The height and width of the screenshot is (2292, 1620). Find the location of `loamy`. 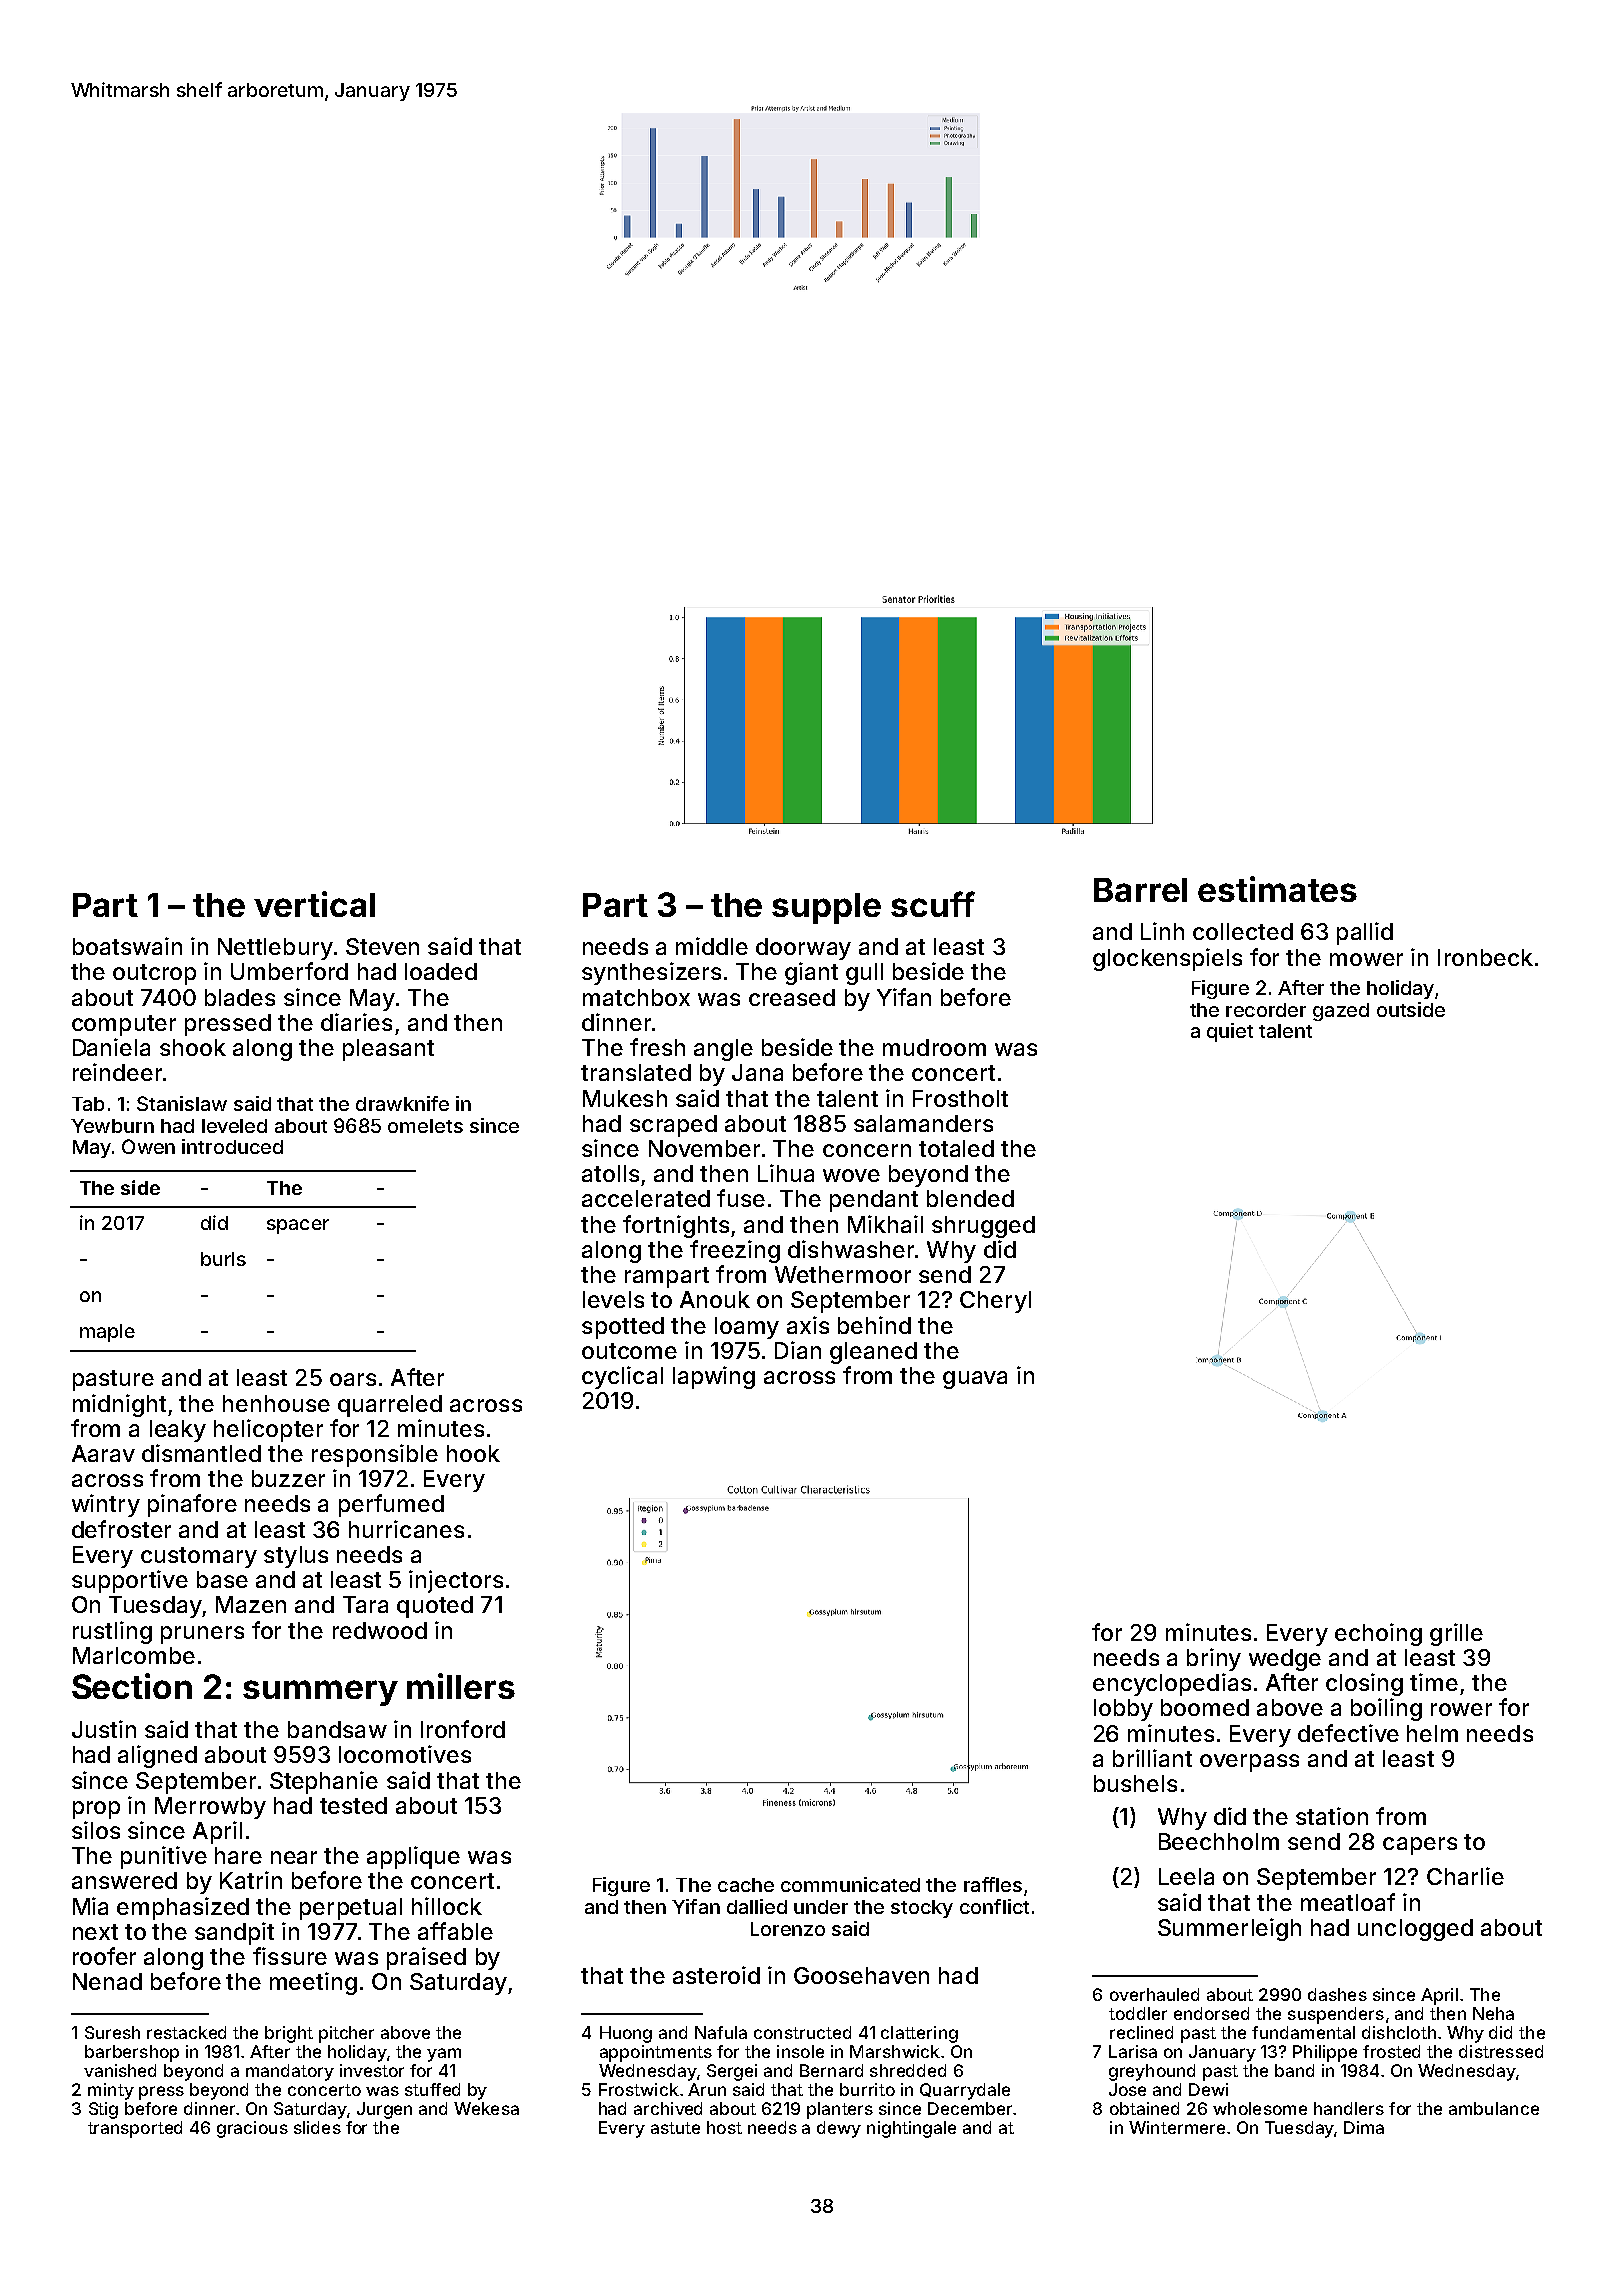

loamy is located at coordinates (747, 1328).
